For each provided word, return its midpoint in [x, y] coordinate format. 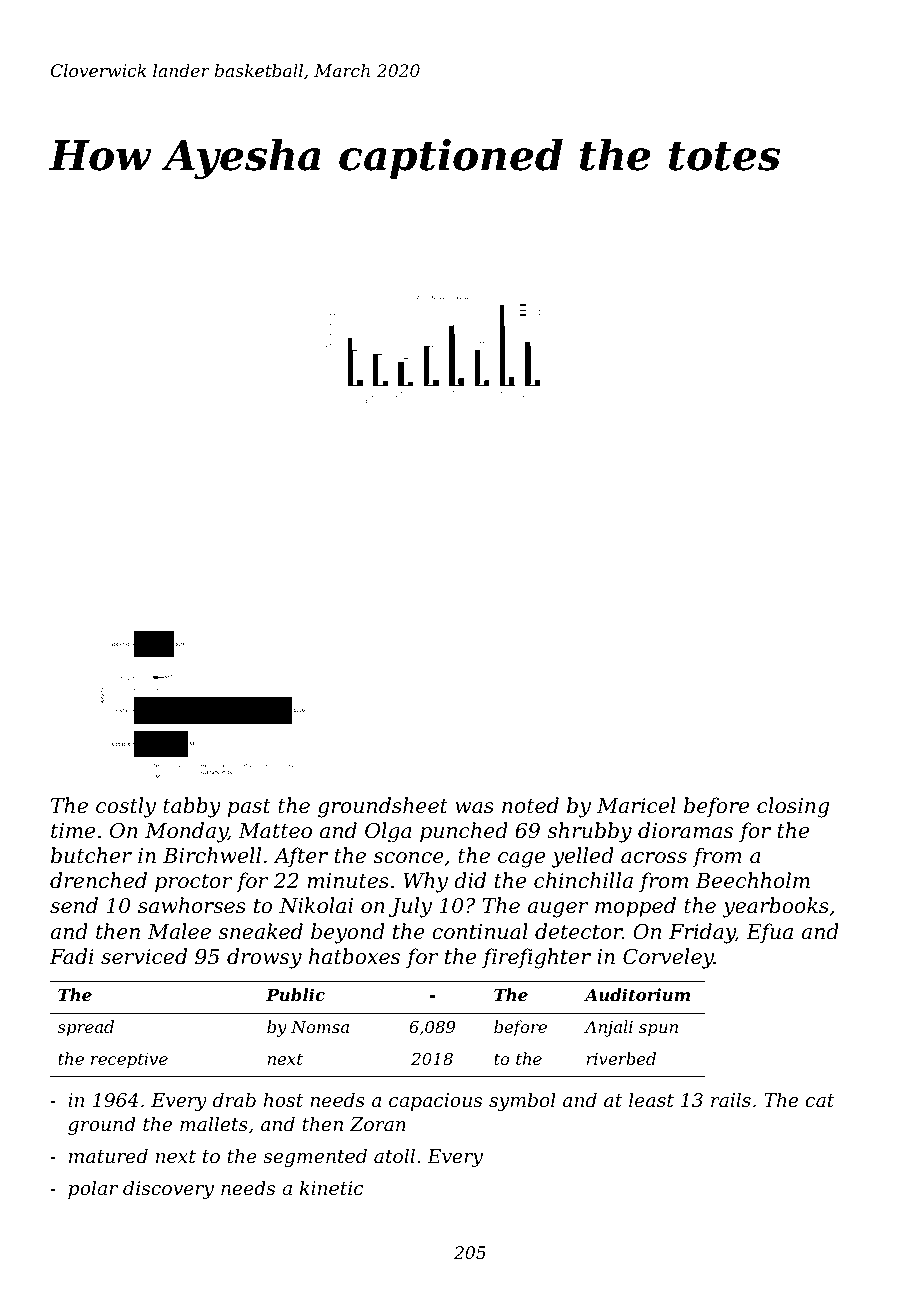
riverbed [621, 1058]
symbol [522, 1101]
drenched [98, 880]
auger [557, 910]
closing [793, 807]
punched [464, 832]
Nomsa [320, 1027]
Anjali [608, 1028]
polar [93, 1189]
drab [234, 1099]
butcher [91, 855]
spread [86, 1028]
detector [579, 931]
